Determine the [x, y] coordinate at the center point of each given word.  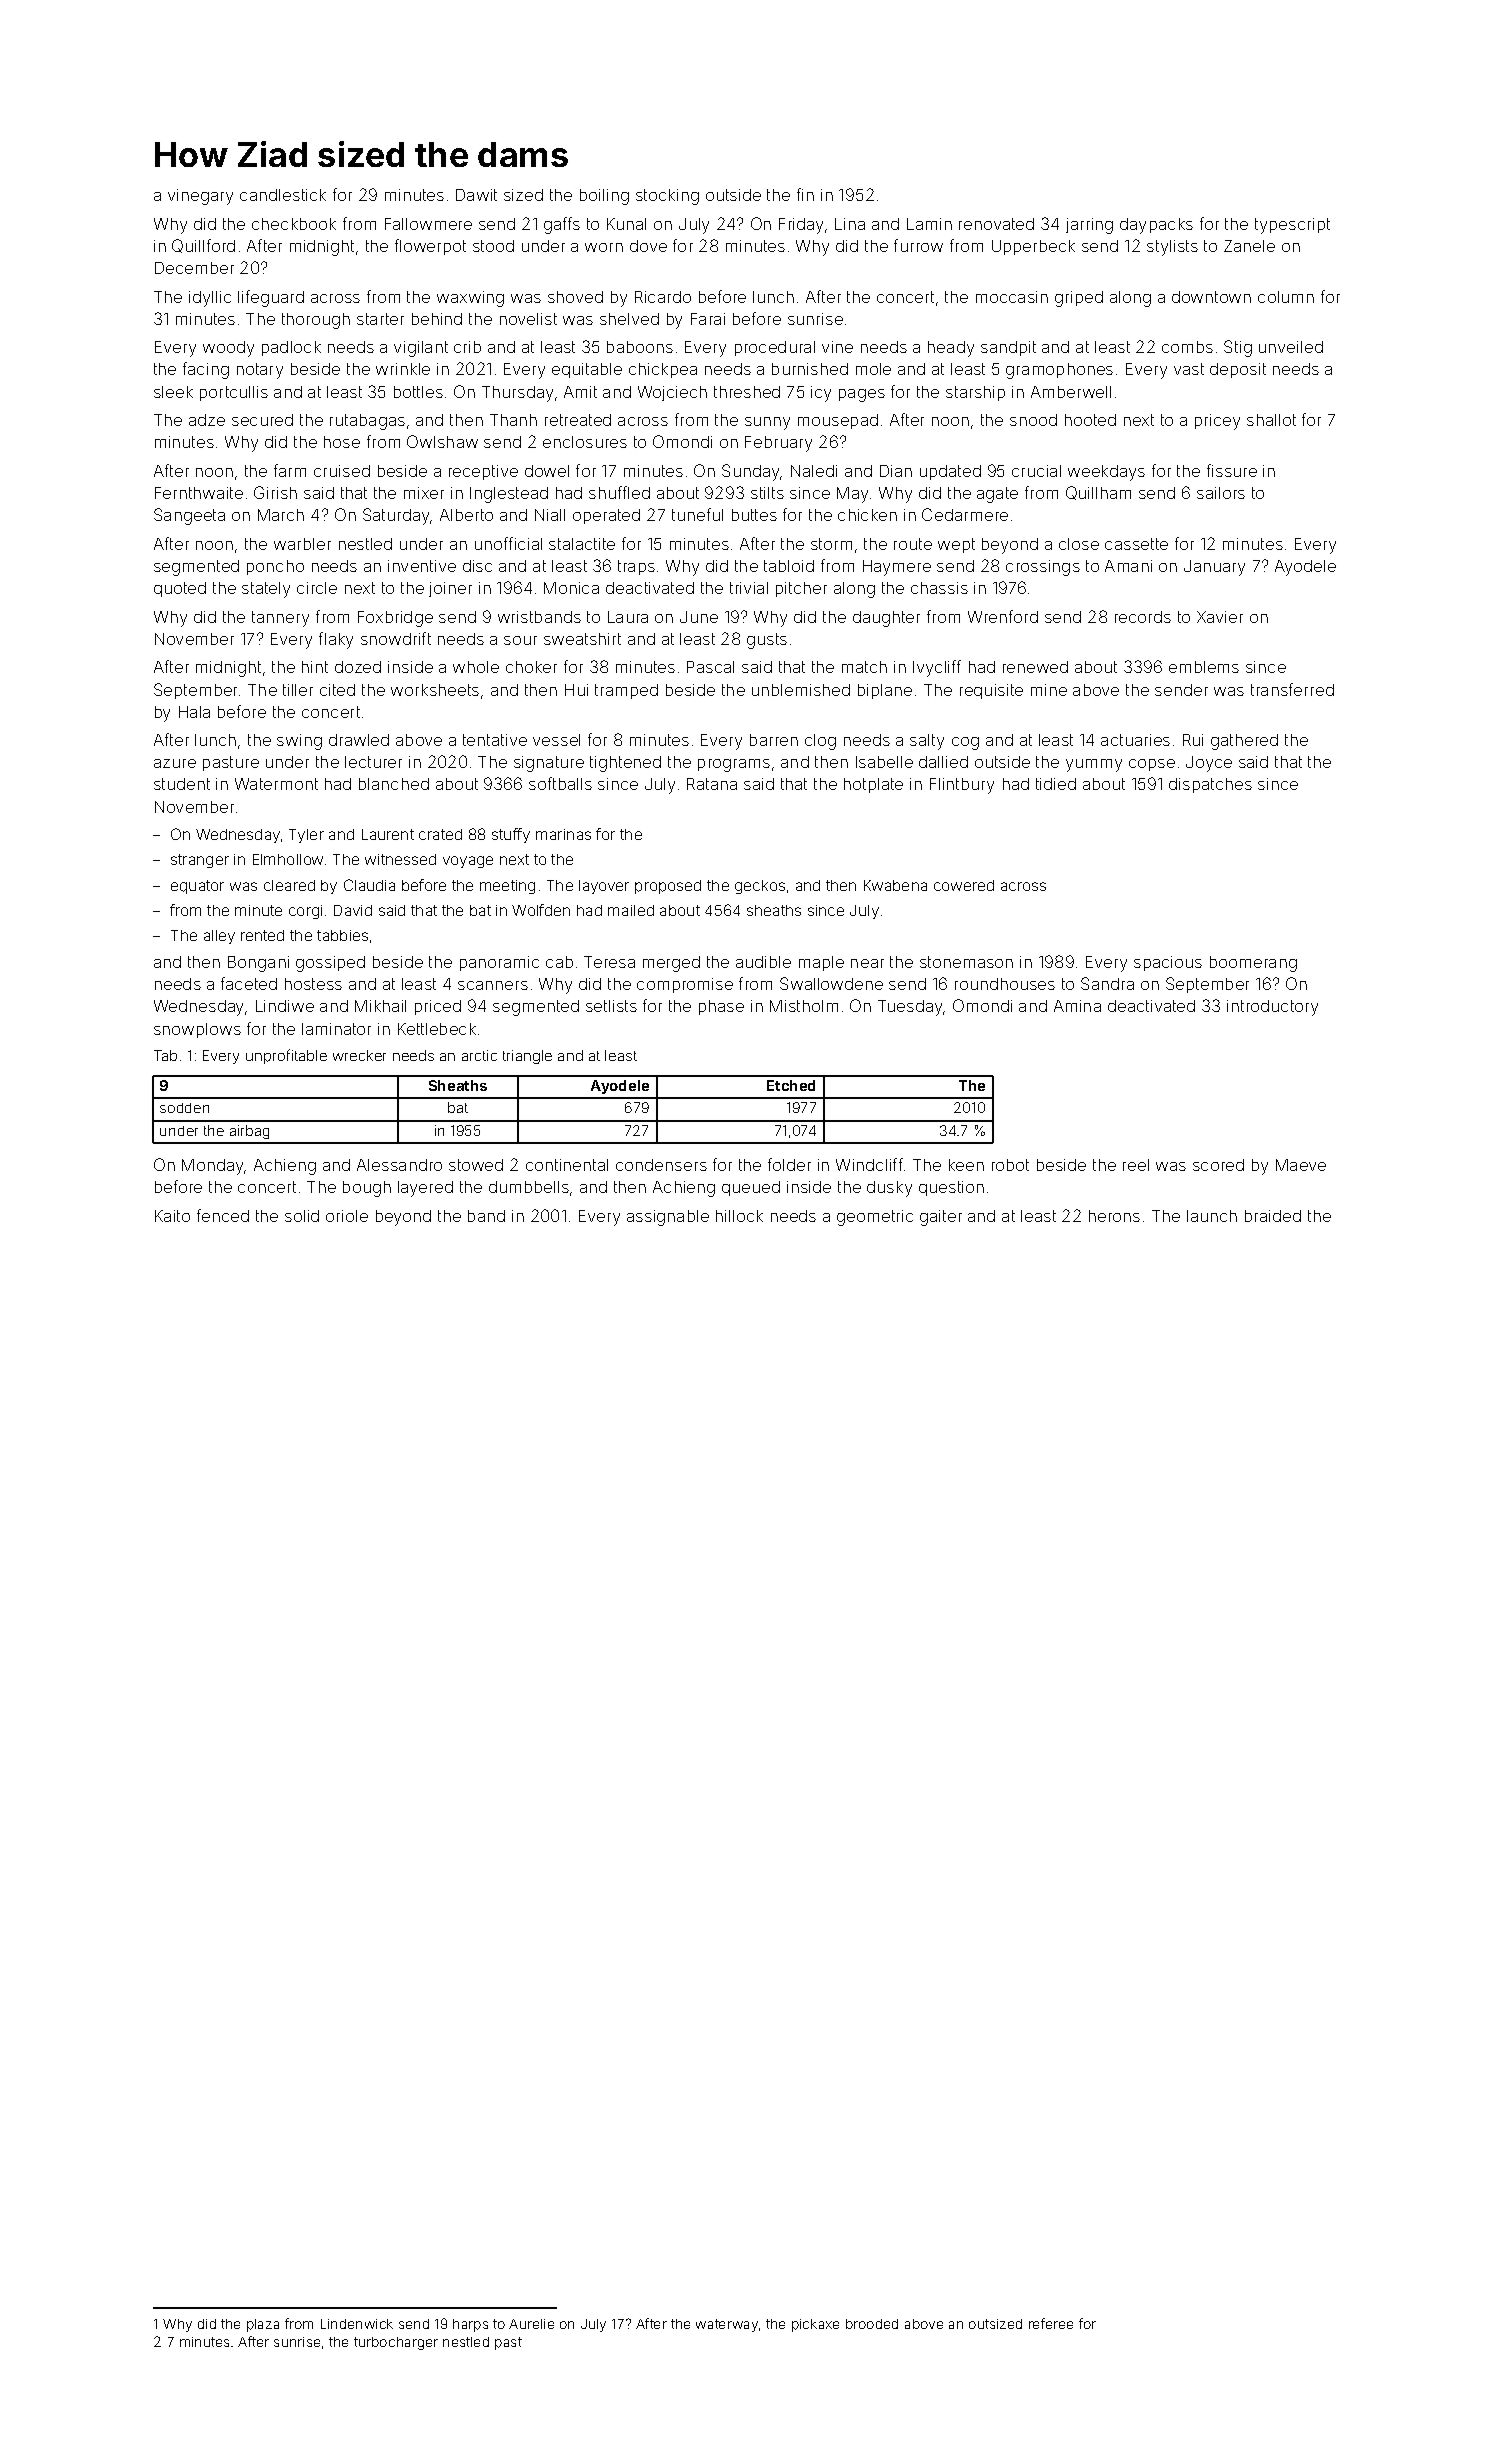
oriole [347, 1216]
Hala [194, 712]
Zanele [1249, 246]
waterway [727, 2325]
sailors [1221, 493]
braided [1273, 1216]
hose [342, 442]
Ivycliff [937, 668]
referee [1051, 2323]
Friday [801, 226]
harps [470, 2325]
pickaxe [815, 2325]
